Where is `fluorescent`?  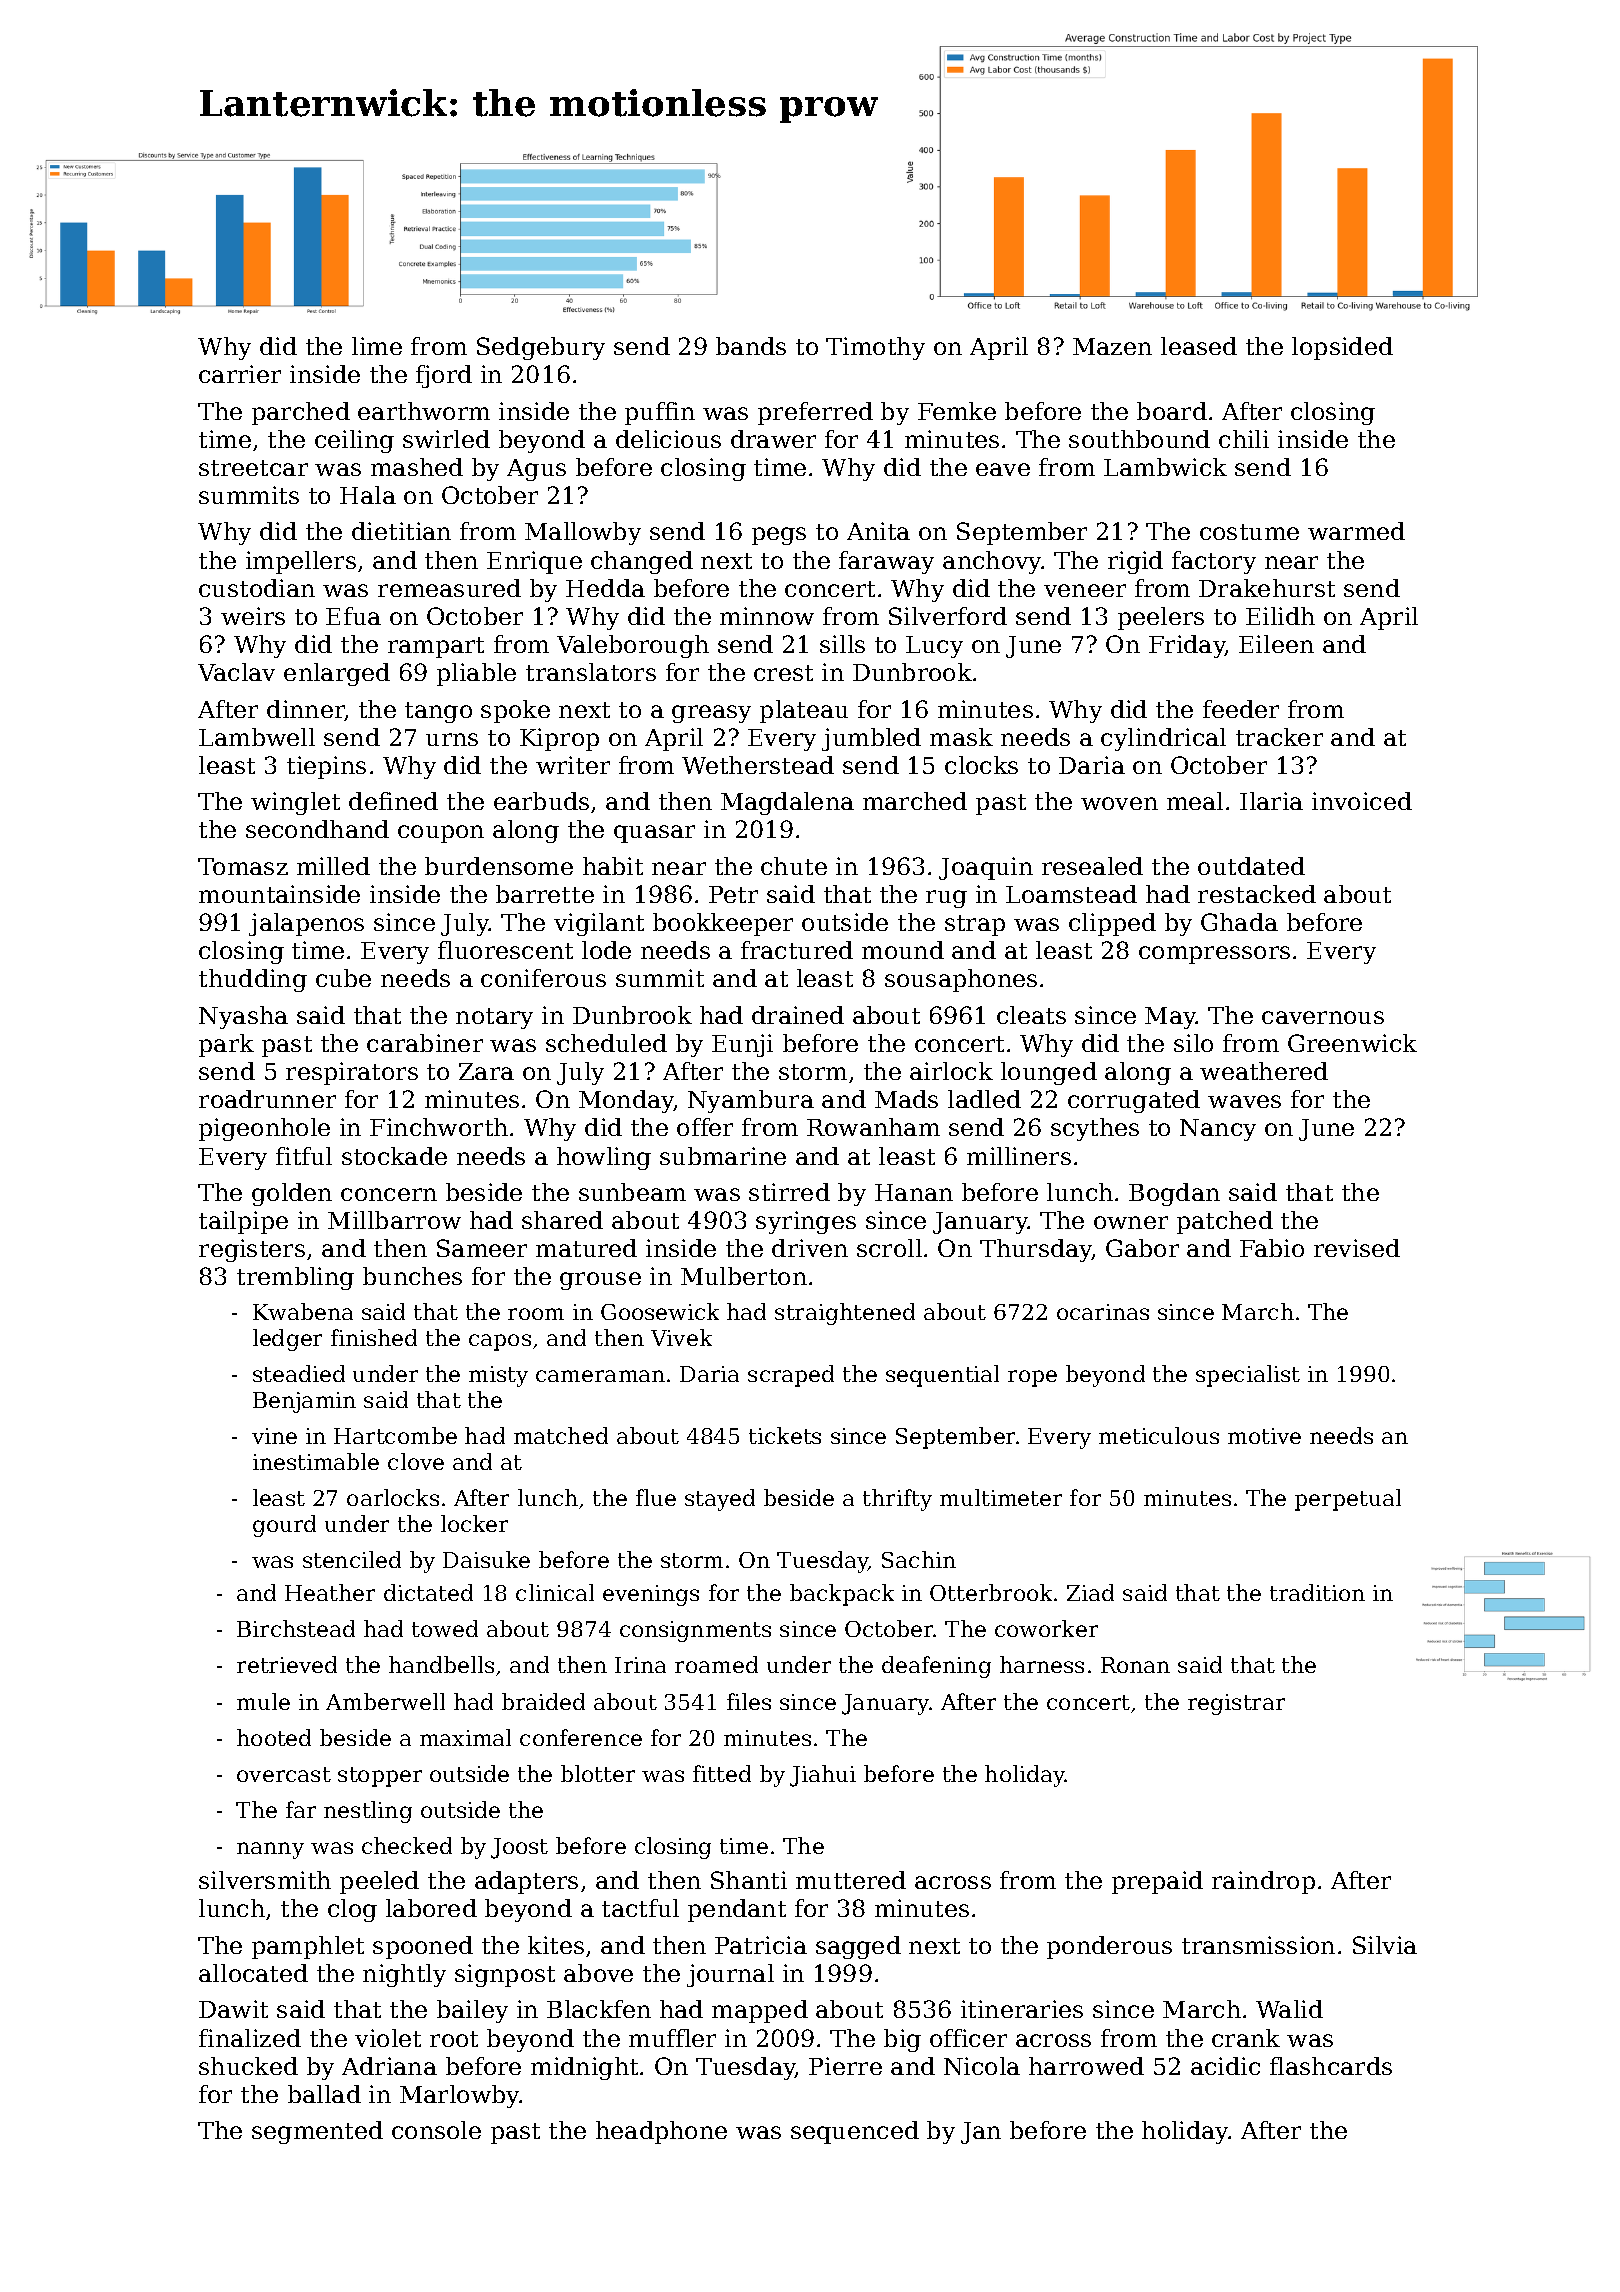 fluorescent is located at coordinates (505, 950).
